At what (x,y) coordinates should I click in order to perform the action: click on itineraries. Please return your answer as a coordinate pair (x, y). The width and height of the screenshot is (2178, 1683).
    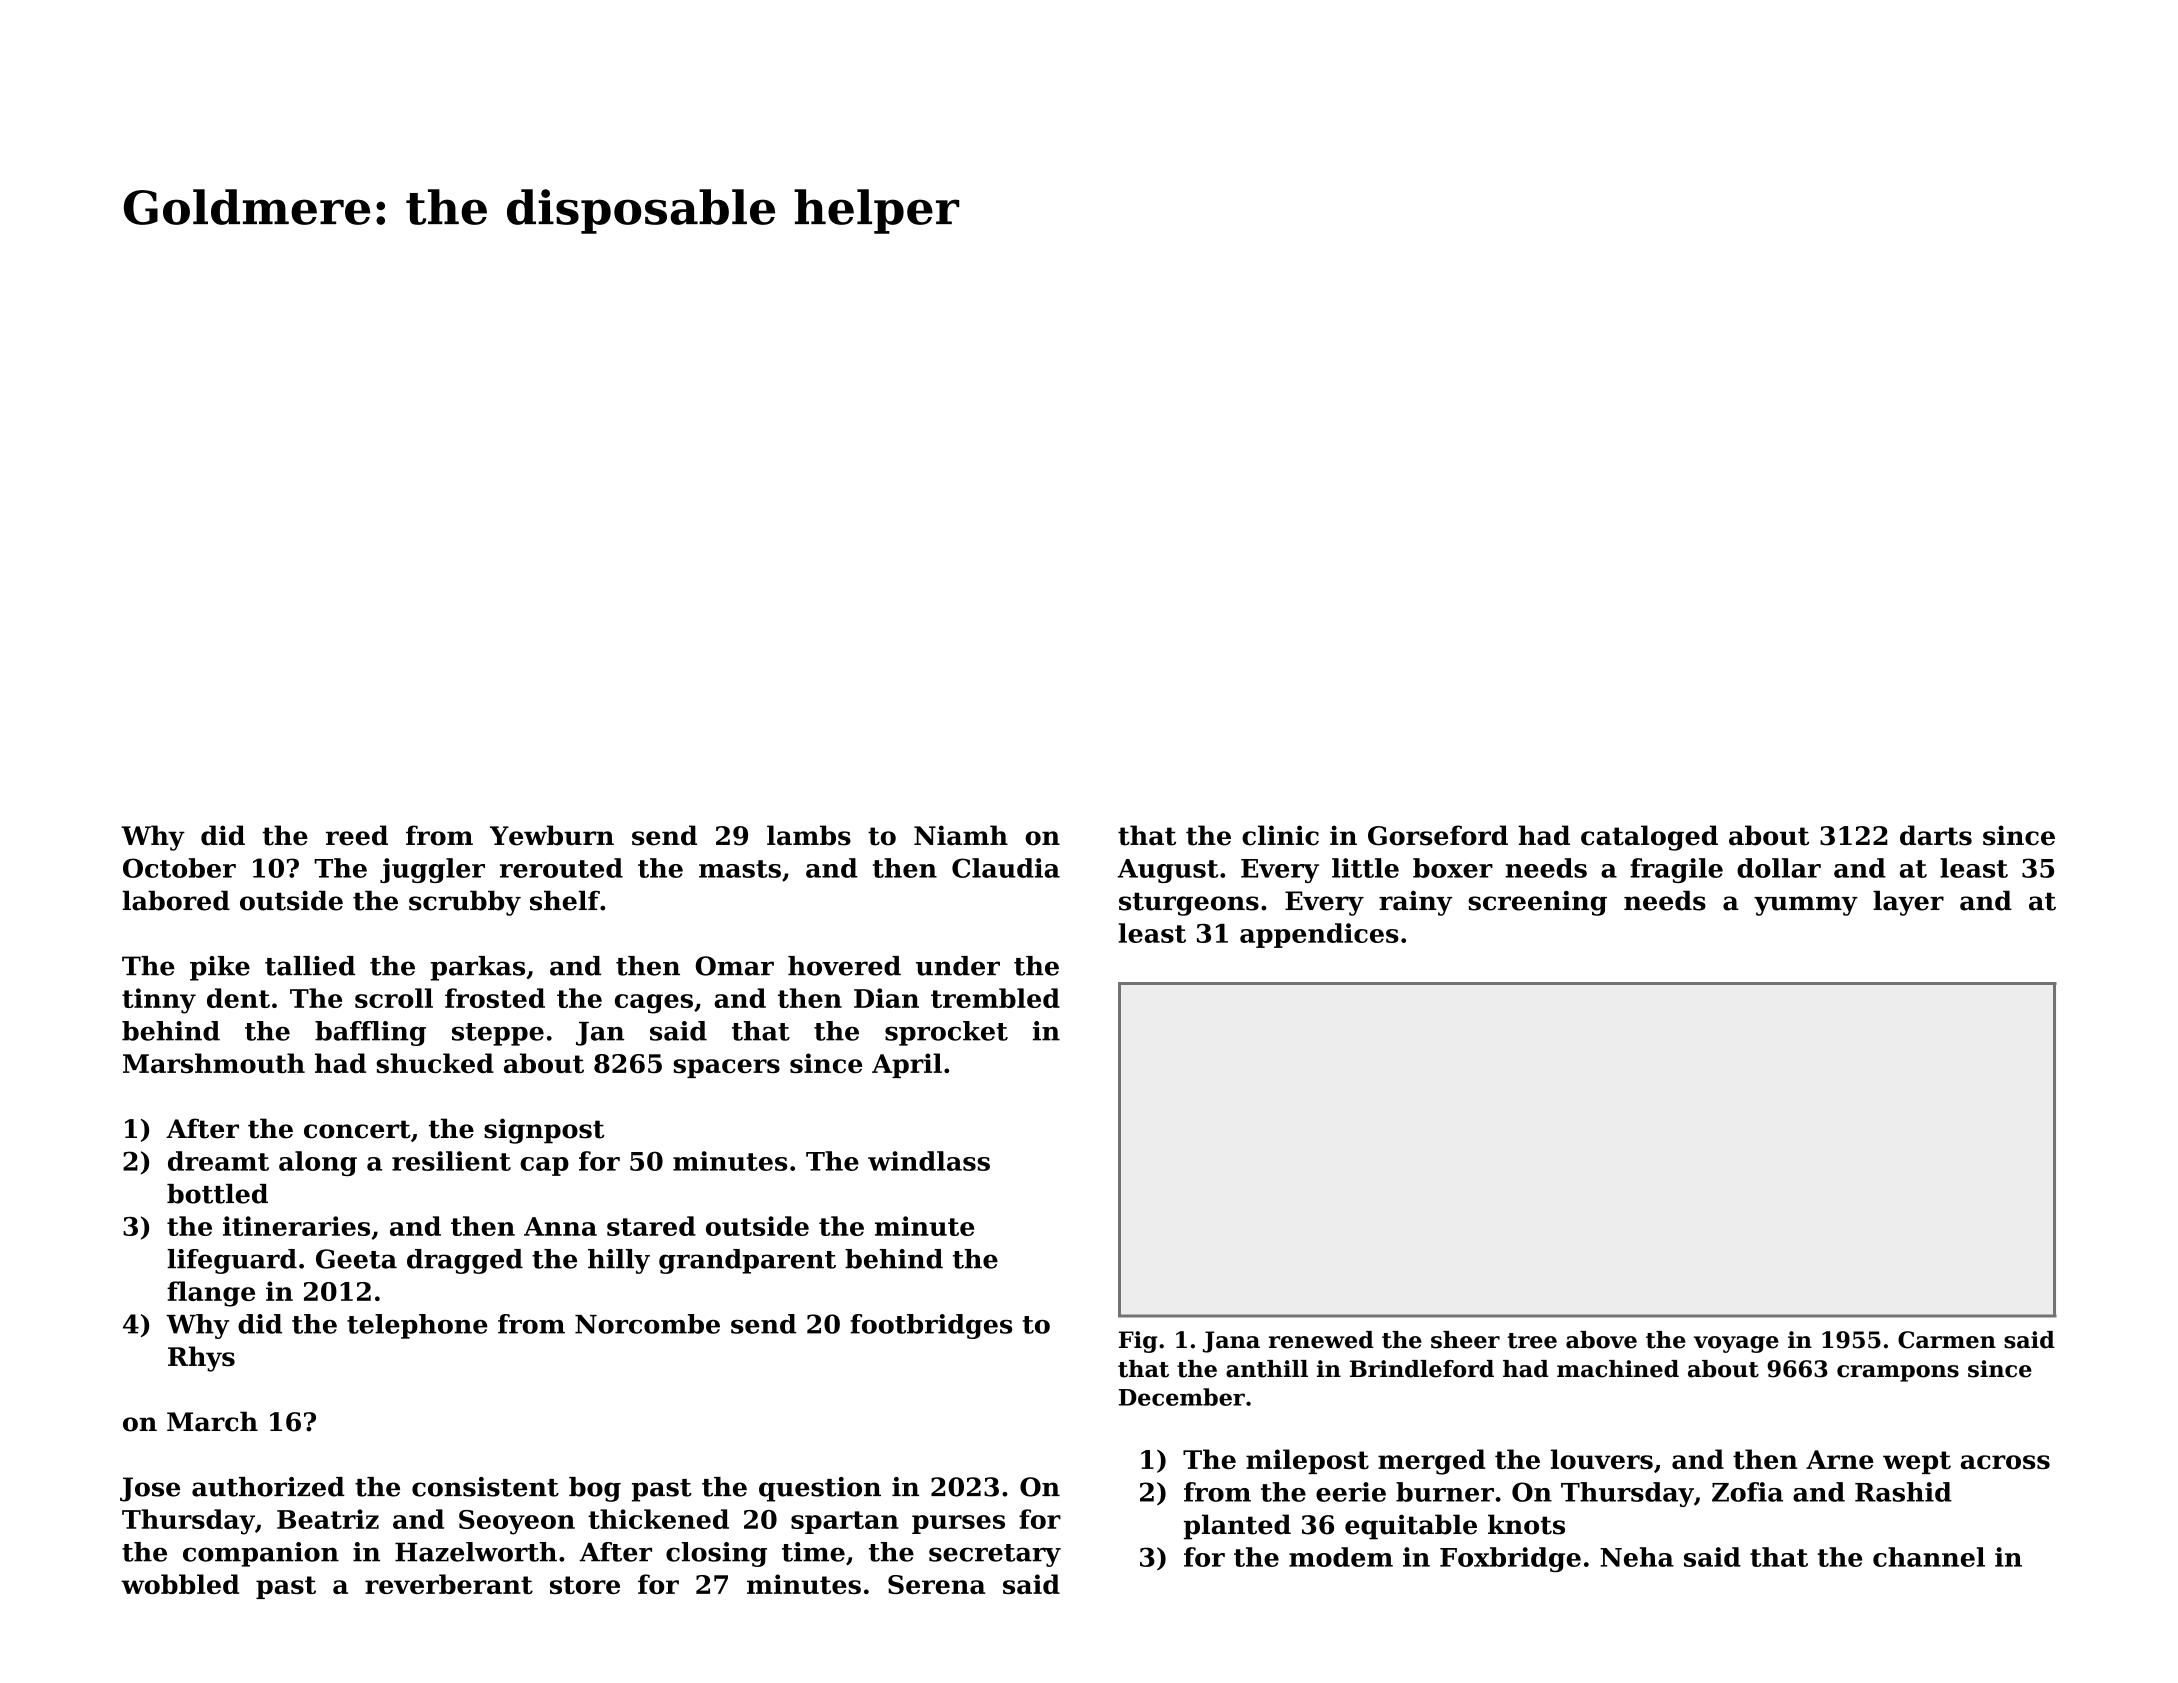
    Looking at the image, I should click on (296, 1226).
